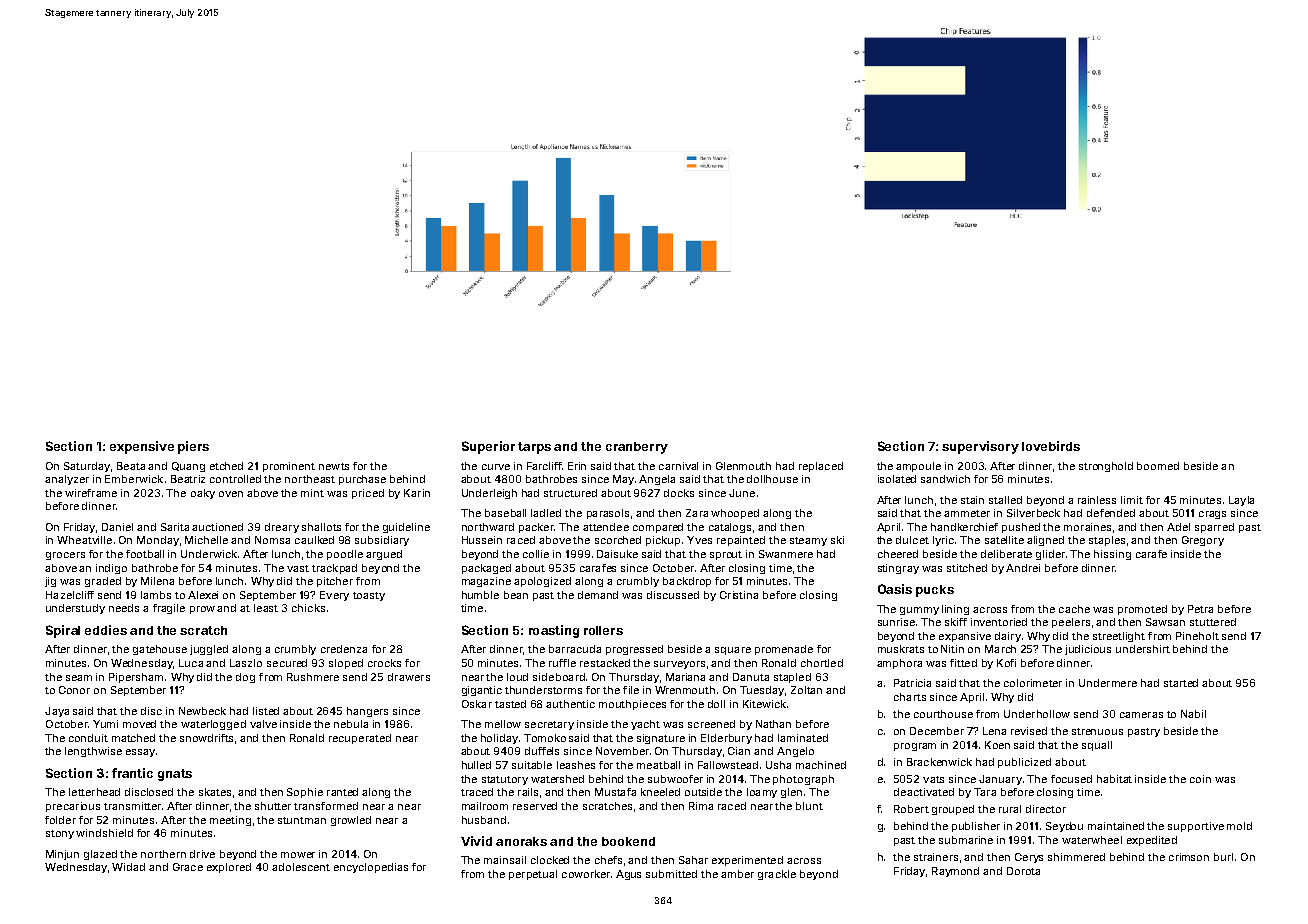  I want to click on Petra, so click(1200, 609).
